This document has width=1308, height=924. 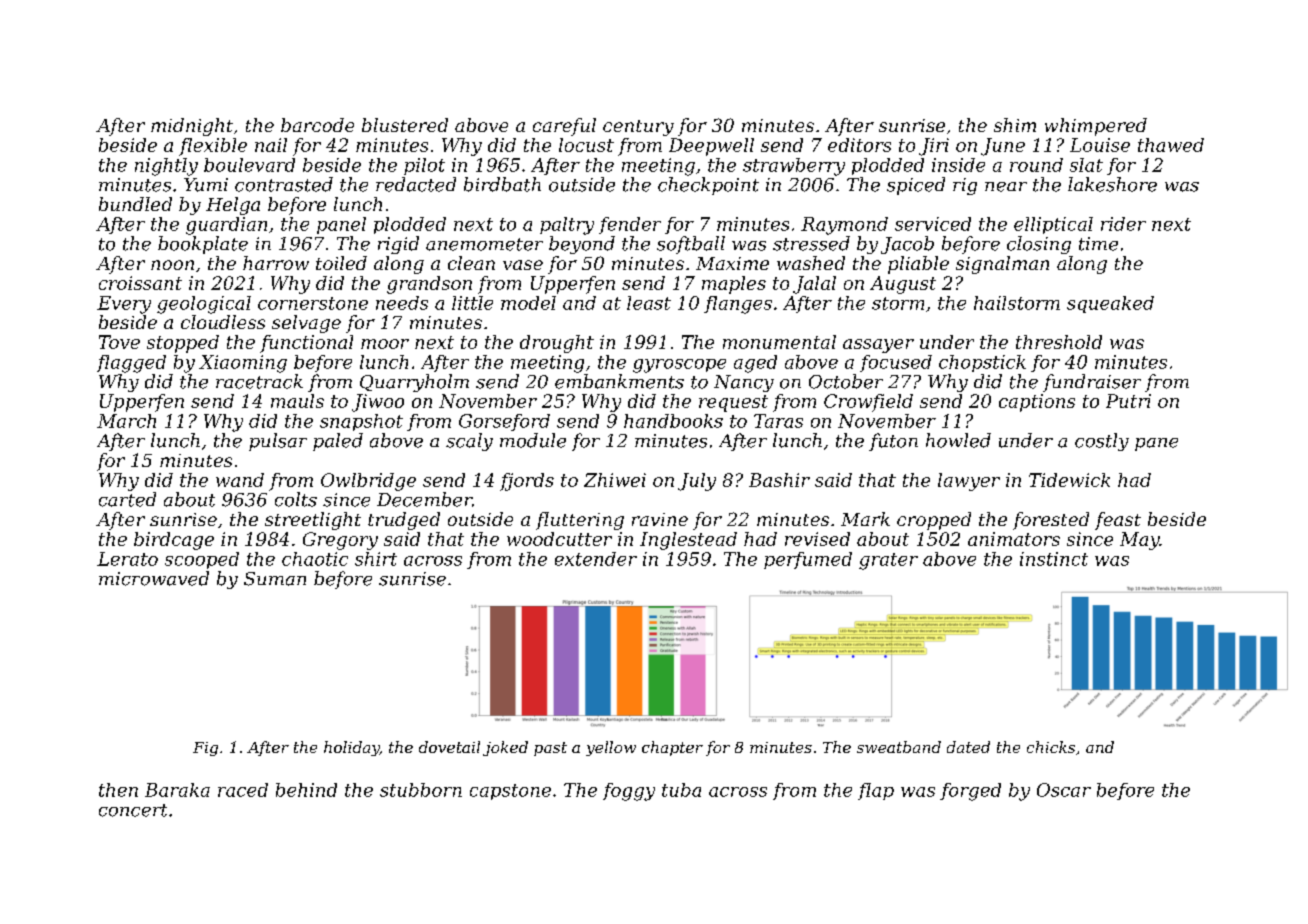 What do you see at coordinates (1171, 145) in the document?
I see `thawed` at bounding box center [1171, 145].
